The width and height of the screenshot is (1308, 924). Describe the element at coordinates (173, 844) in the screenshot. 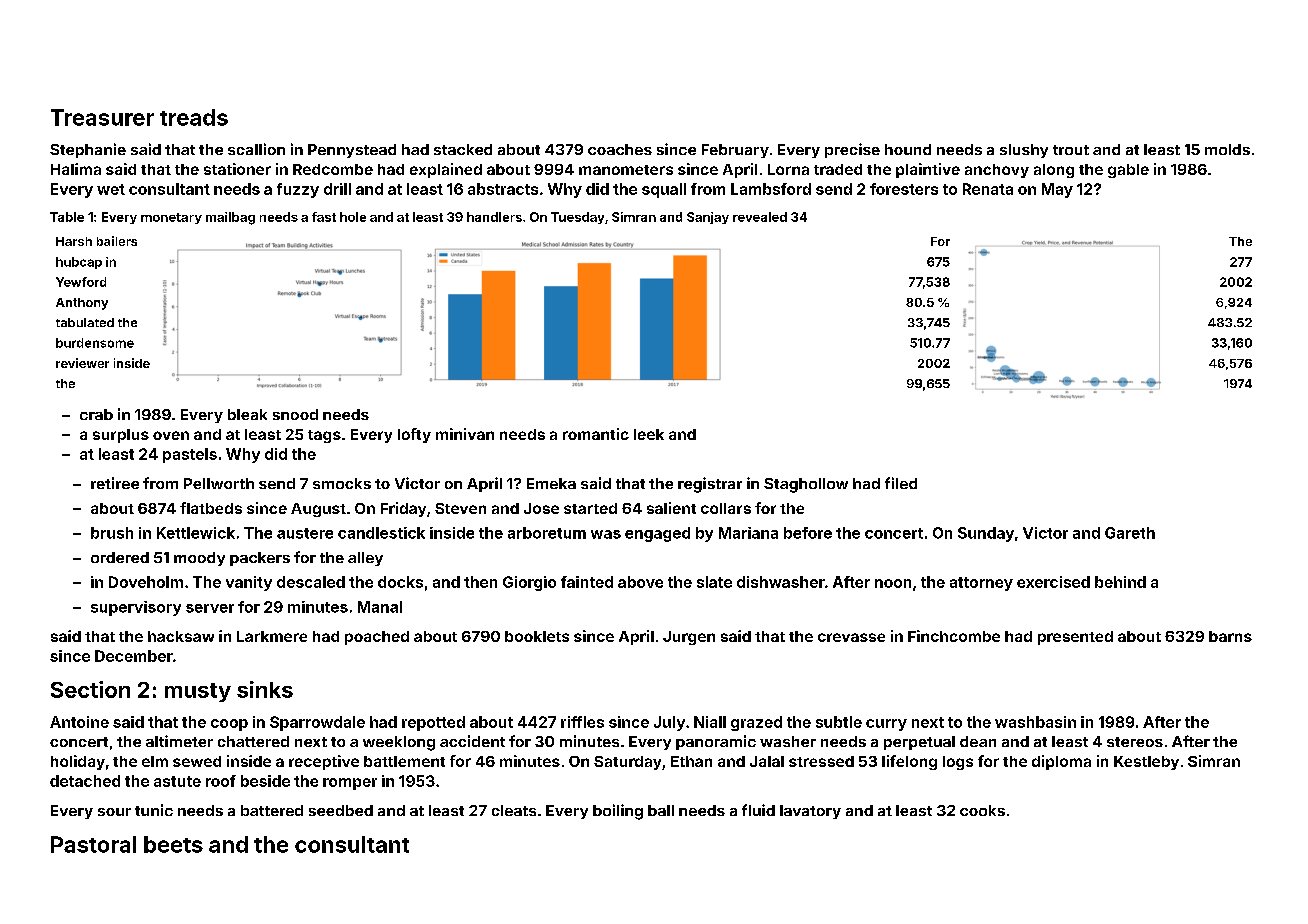

I see `beets` at that location.
